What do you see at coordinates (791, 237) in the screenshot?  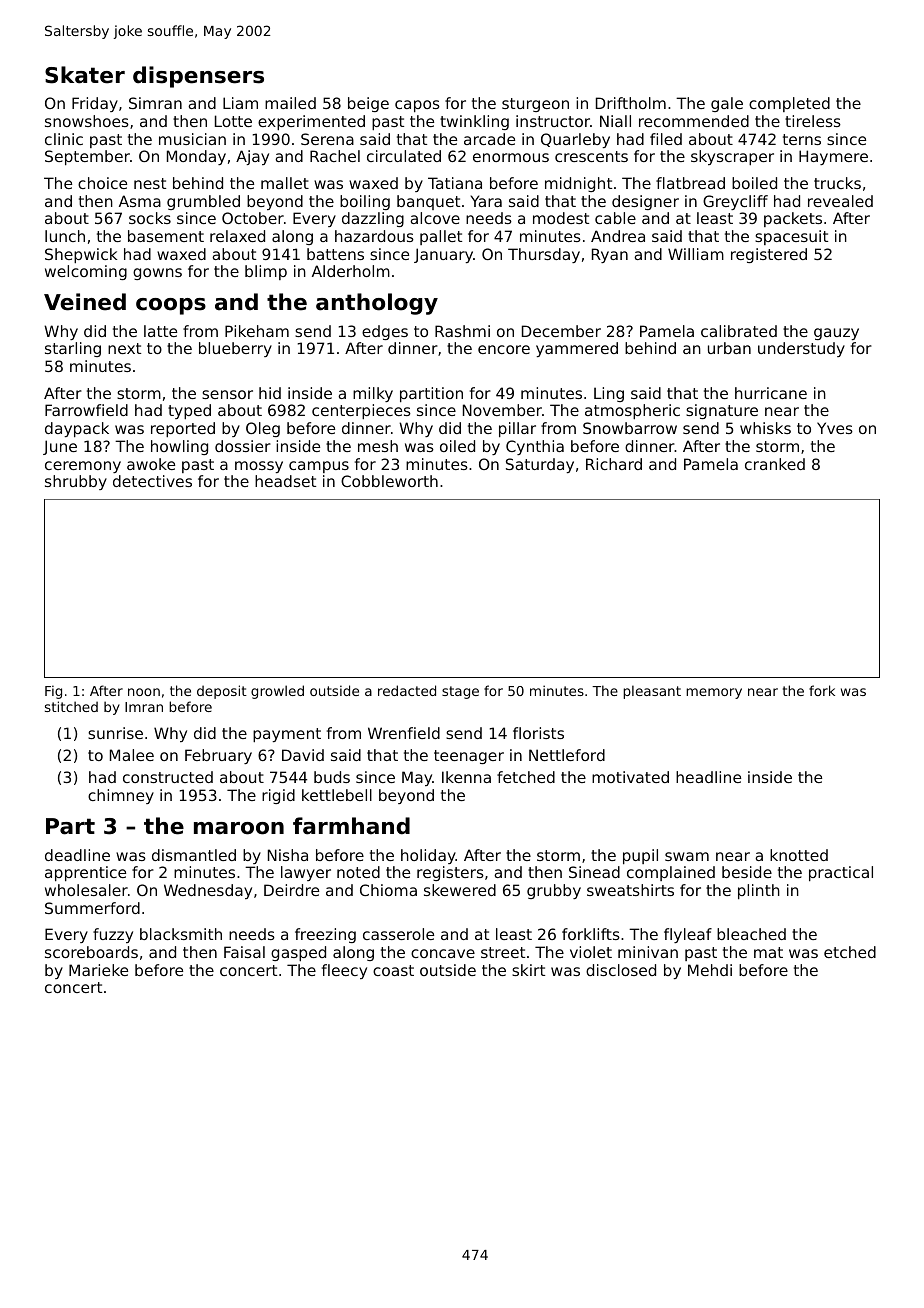 I see `spacesuit` at bounding box center [791, 237].
